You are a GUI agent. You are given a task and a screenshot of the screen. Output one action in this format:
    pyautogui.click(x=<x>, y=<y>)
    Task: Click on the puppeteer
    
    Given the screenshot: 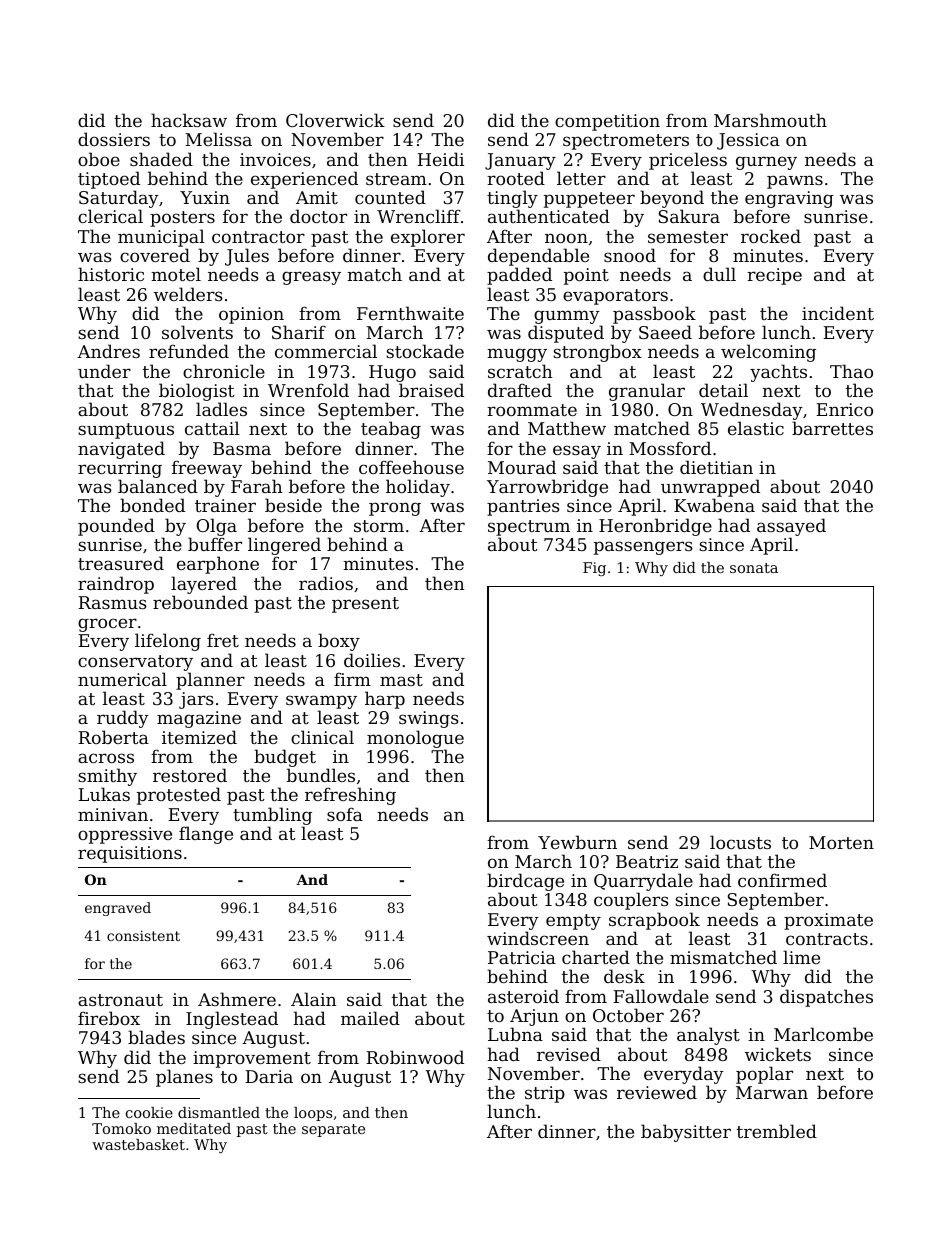 What is the action you would take?
    pyautogui.click(x=589, y=200)
